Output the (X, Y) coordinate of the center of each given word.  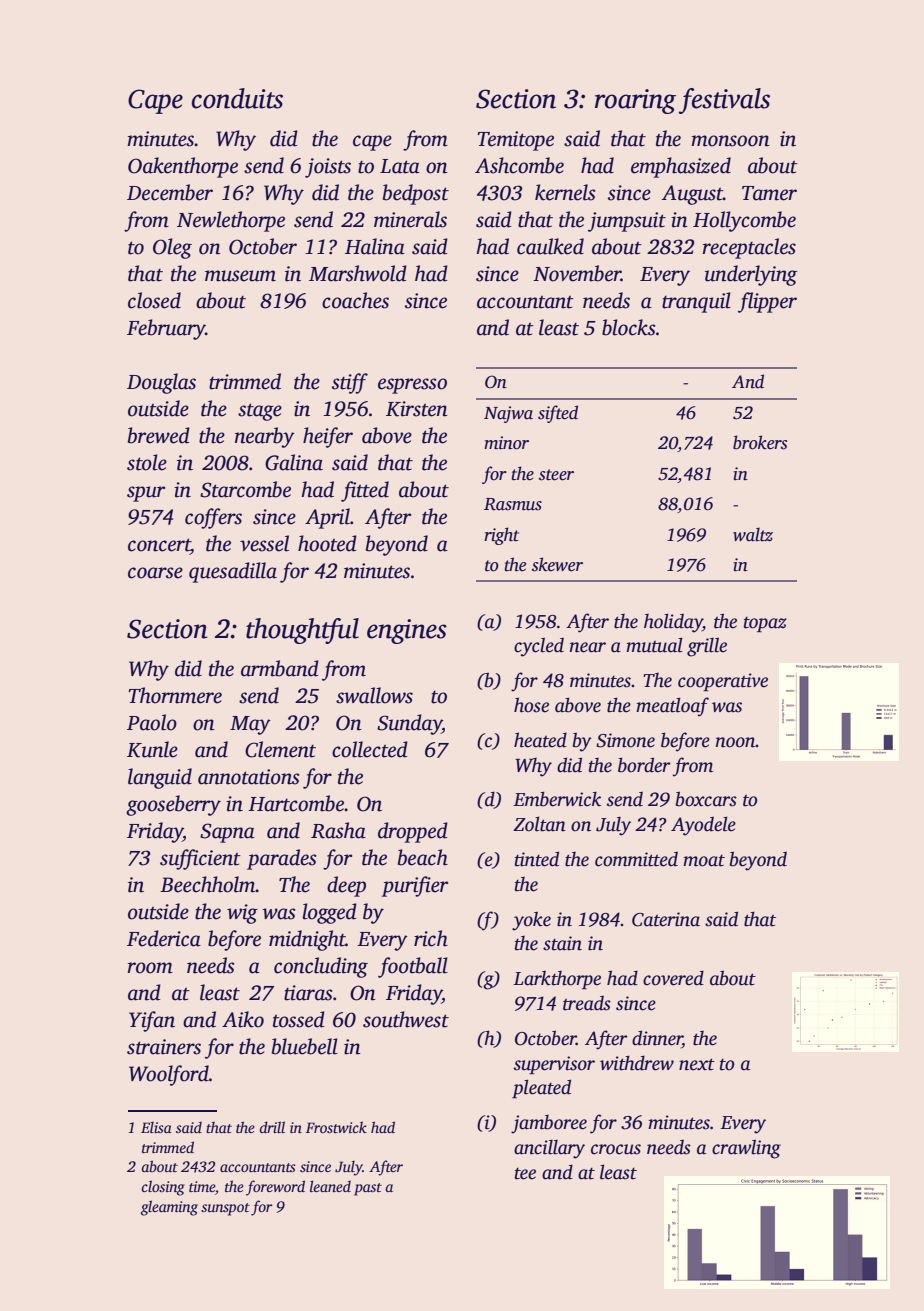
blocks (629, 327)
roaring (635, 101)
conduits (237, 98)
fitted (365, 491)
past (368, 1189)
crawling (746, 1149)
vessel (264, 543)
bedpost (416, 194)
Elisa (156, 1127)
